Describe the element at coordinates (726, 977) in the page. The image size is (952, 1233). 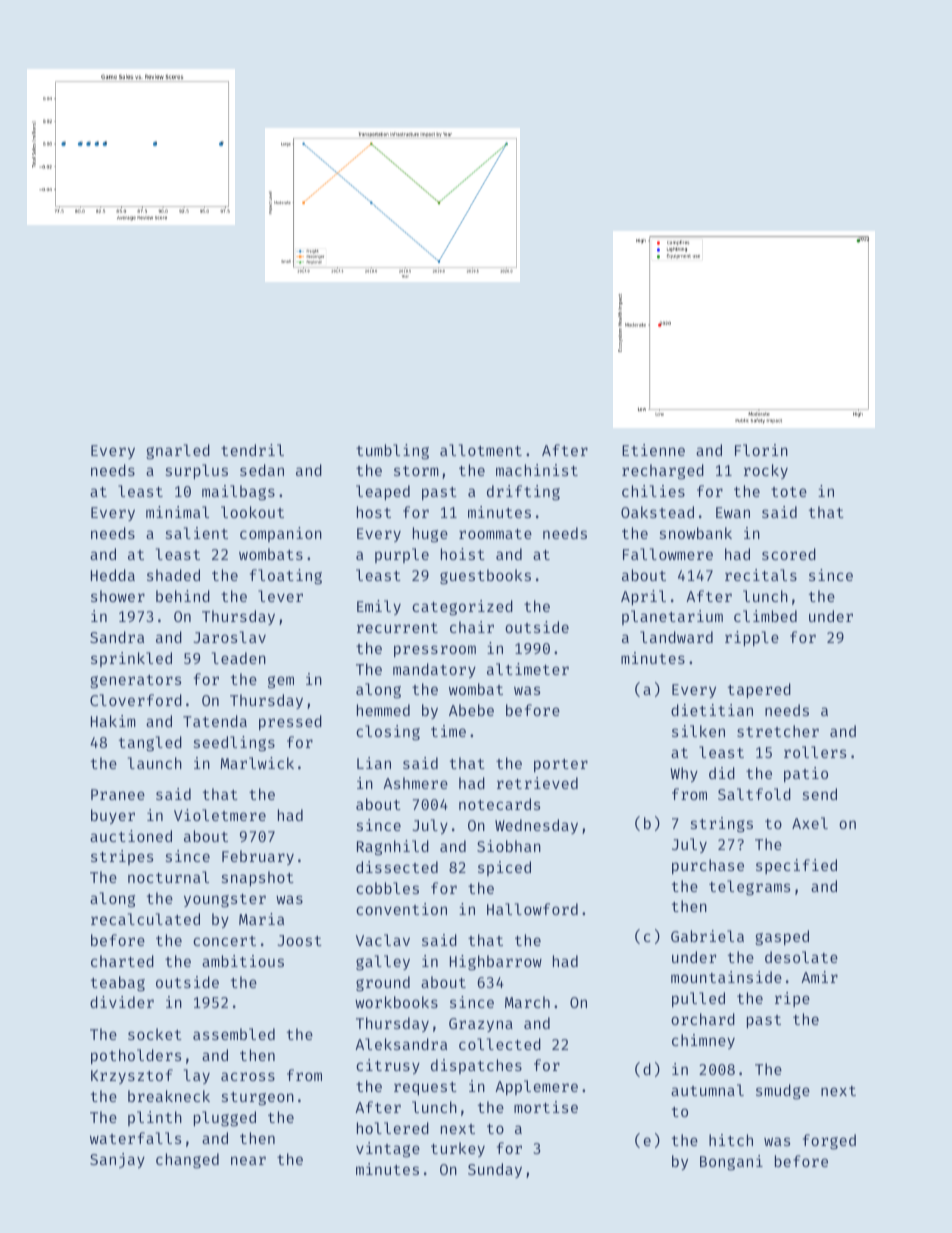
I see `mountainside` at that location.
